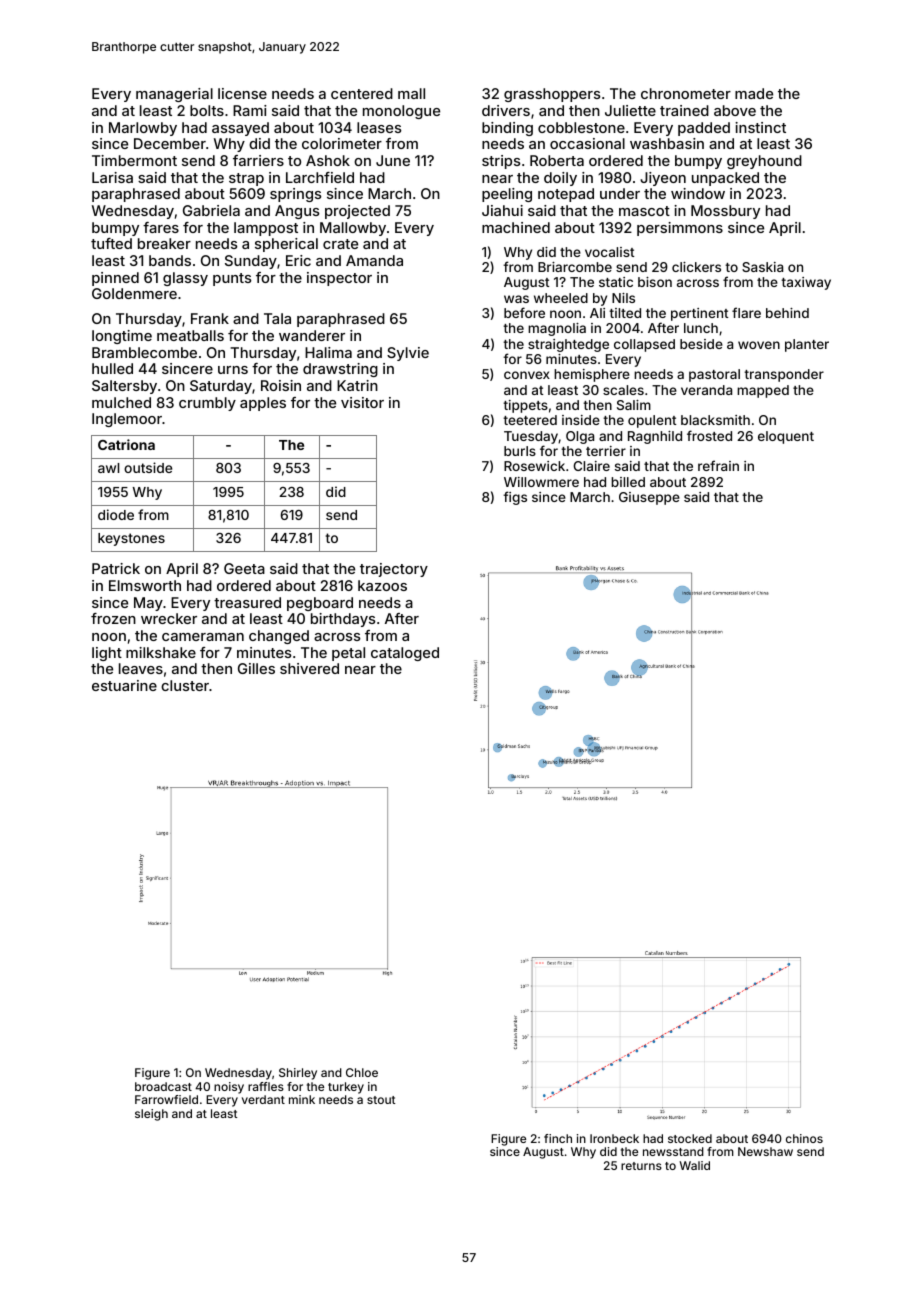 The width and height of the image is (924, 1308). I want to click on cataloged, so click(405, 654).
